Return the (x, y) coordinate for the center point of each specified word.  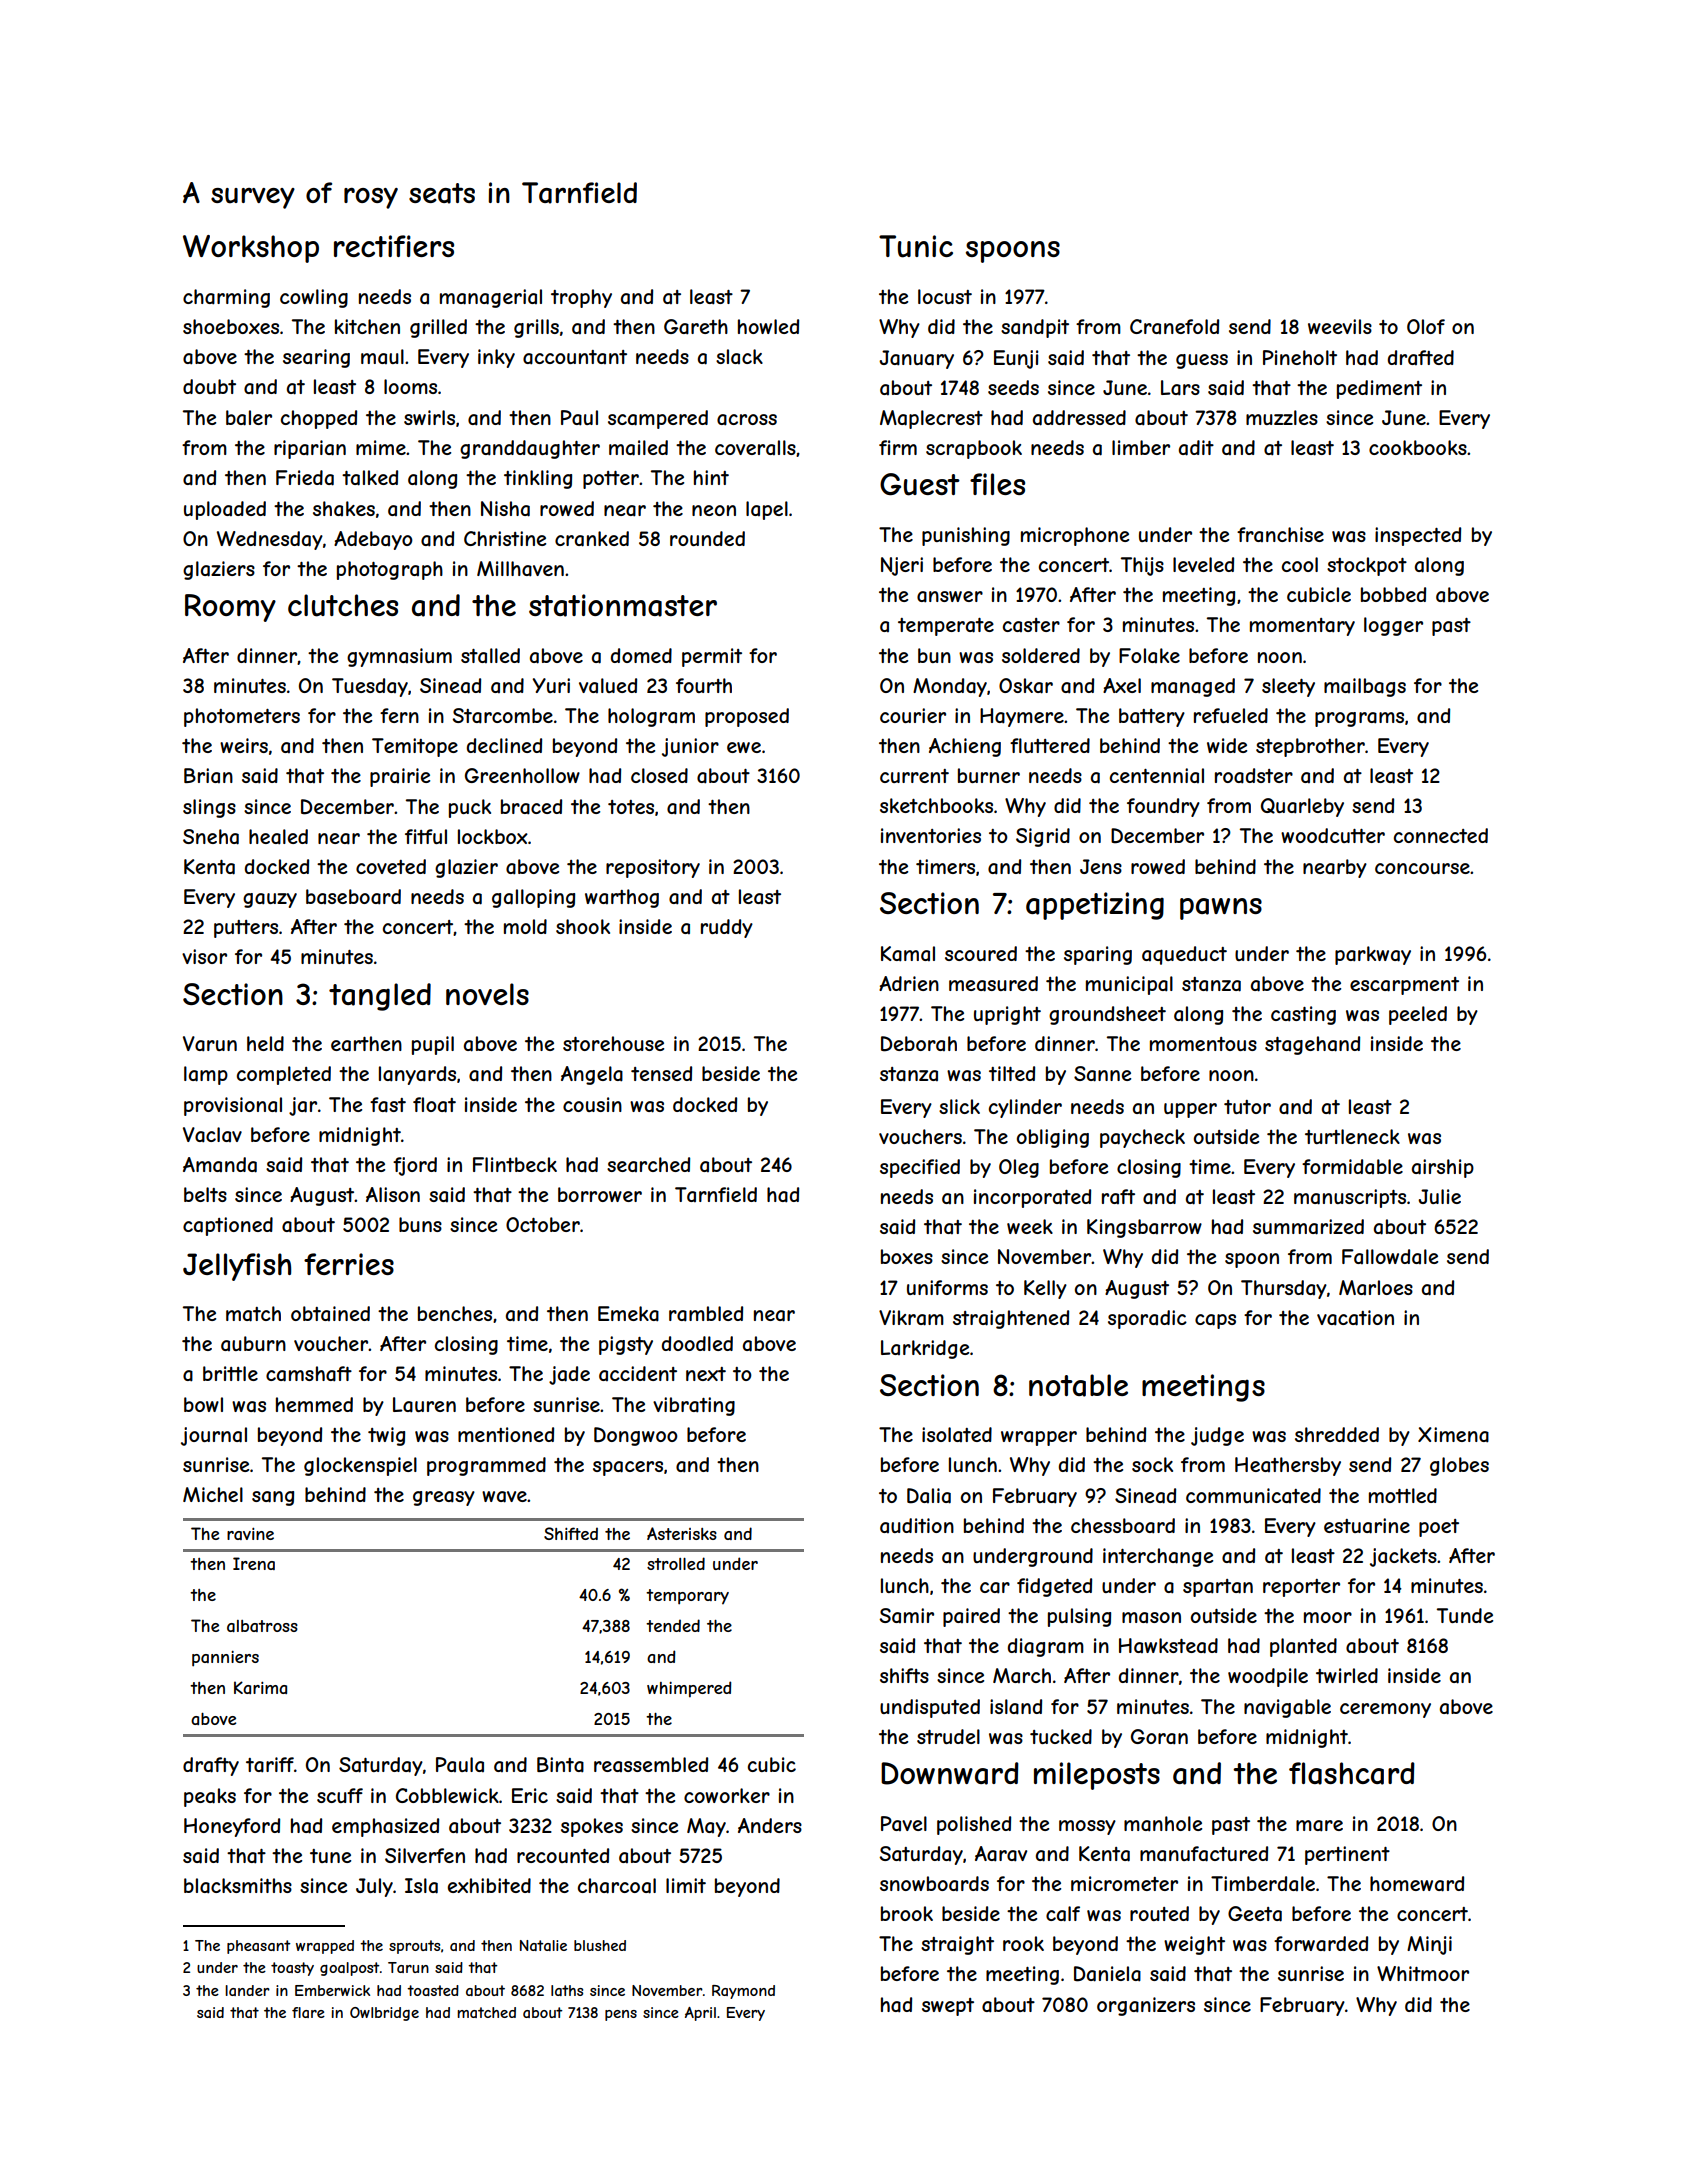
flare (308, 2012)
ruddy (727, 928)
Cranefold (1174, 326)
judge (1217, 1436)
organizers (1146, 2006)
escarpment (1404, 986)
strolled (676, 1563)
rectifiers (394, 246)
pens (621, 2015)
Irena (254, 1563)
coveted (391, 866)
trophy (581, 298)
